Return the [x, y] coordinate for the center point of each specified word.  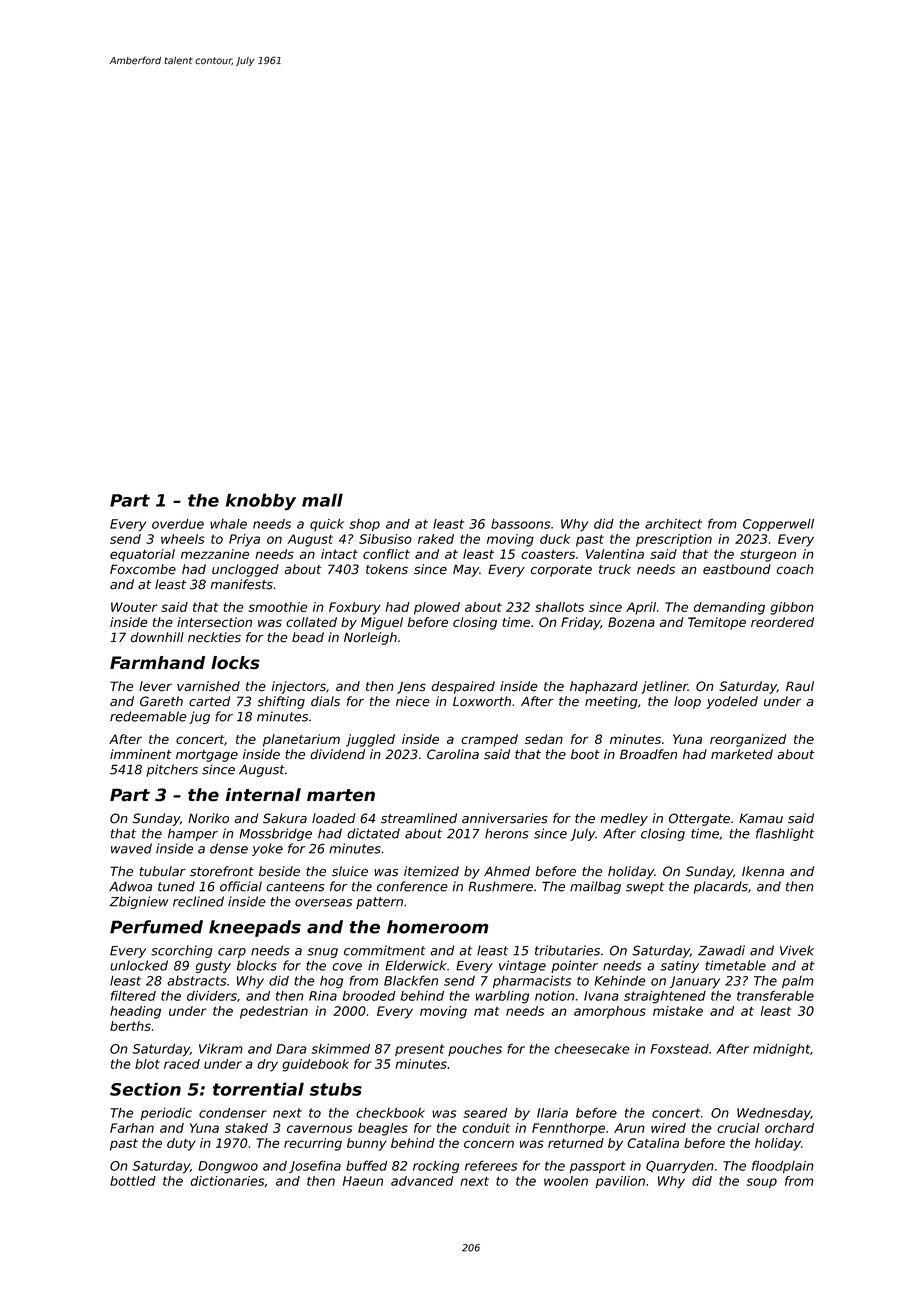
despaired [463, 687]
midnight [781, 1050]
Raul [800, 686]
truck [615, 569]
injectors [299, 687]
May [466, 570]
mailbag [595, 887]
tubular [162, 871]
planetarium [301, 740]
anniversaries [505, 818]
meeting [611, 702]
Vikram [221, 1049]
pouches [475, 1050]
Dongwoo [228, 1167]
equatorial [142, 555]
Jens [411, 688]
